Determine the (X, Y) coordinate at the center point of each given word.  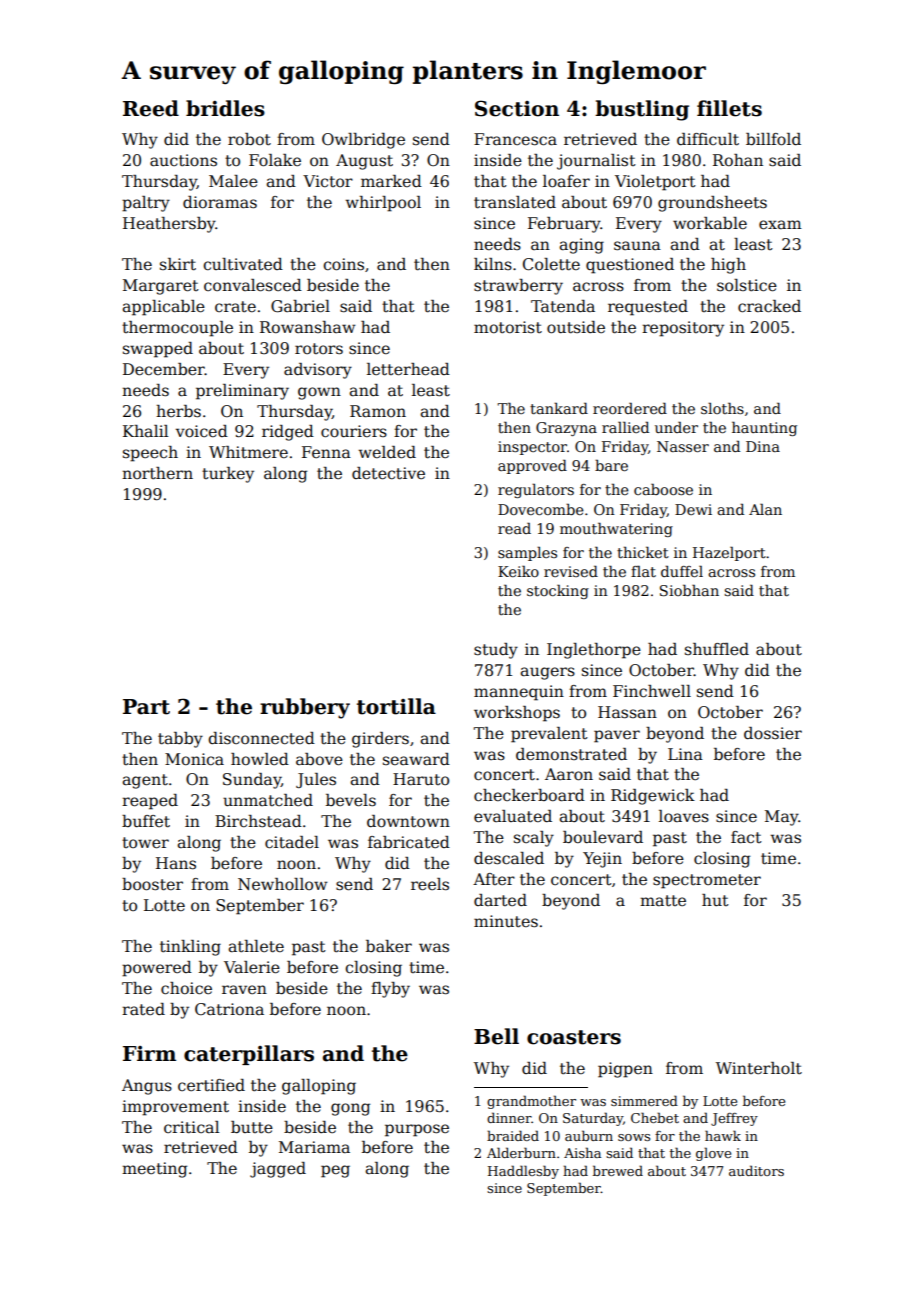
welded (387, 452)
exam (780, 225)
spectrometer (707, 881)
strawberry (518, 287)
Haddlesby (523, 1172)
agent (145, 781)
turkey (228, 475)
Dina (763, 446)
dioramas (220, 202)
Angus (147, 1087)
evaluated (513, 816)
